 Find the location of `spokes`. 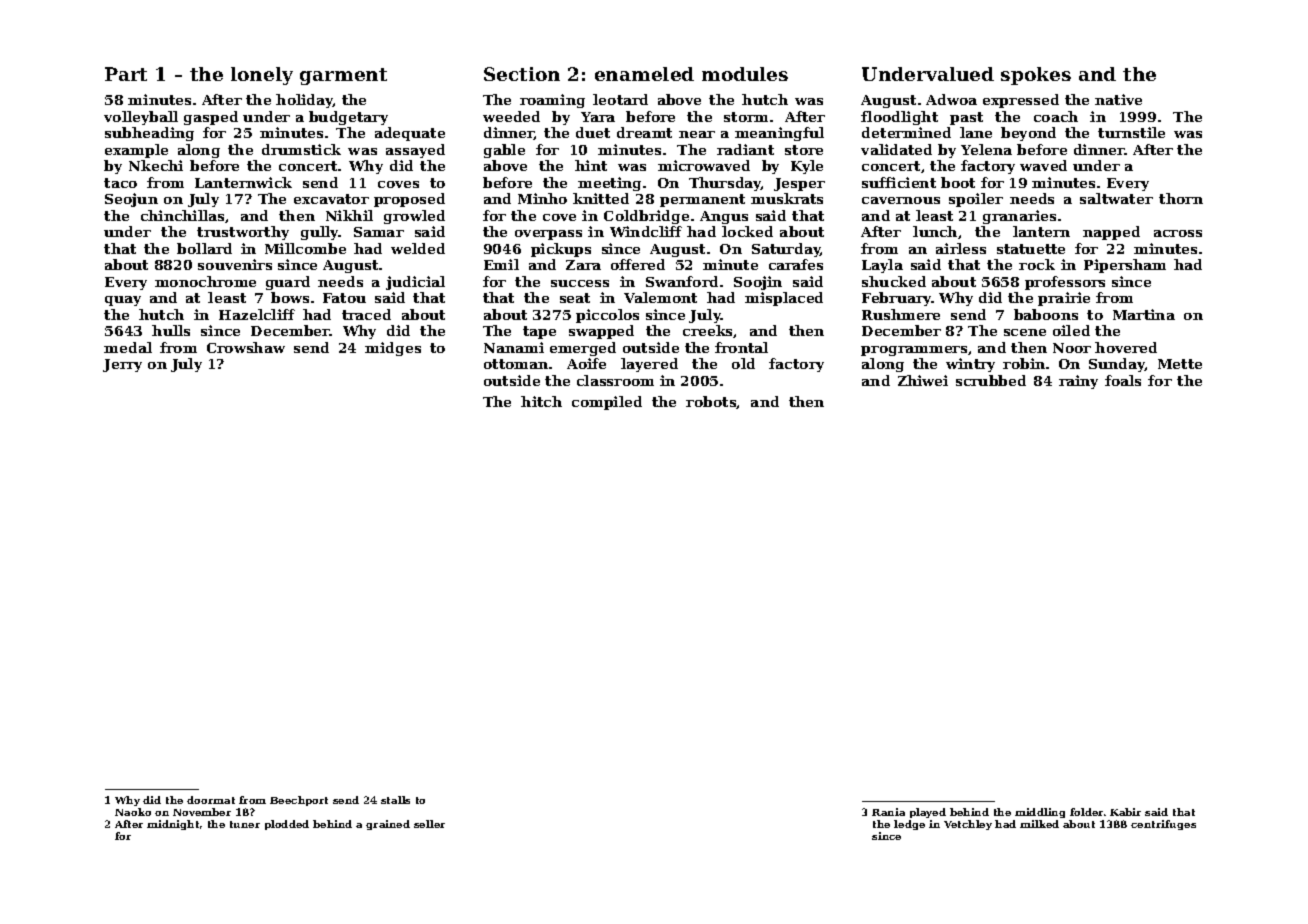

spokes is located at coordinates (1036, 76).
